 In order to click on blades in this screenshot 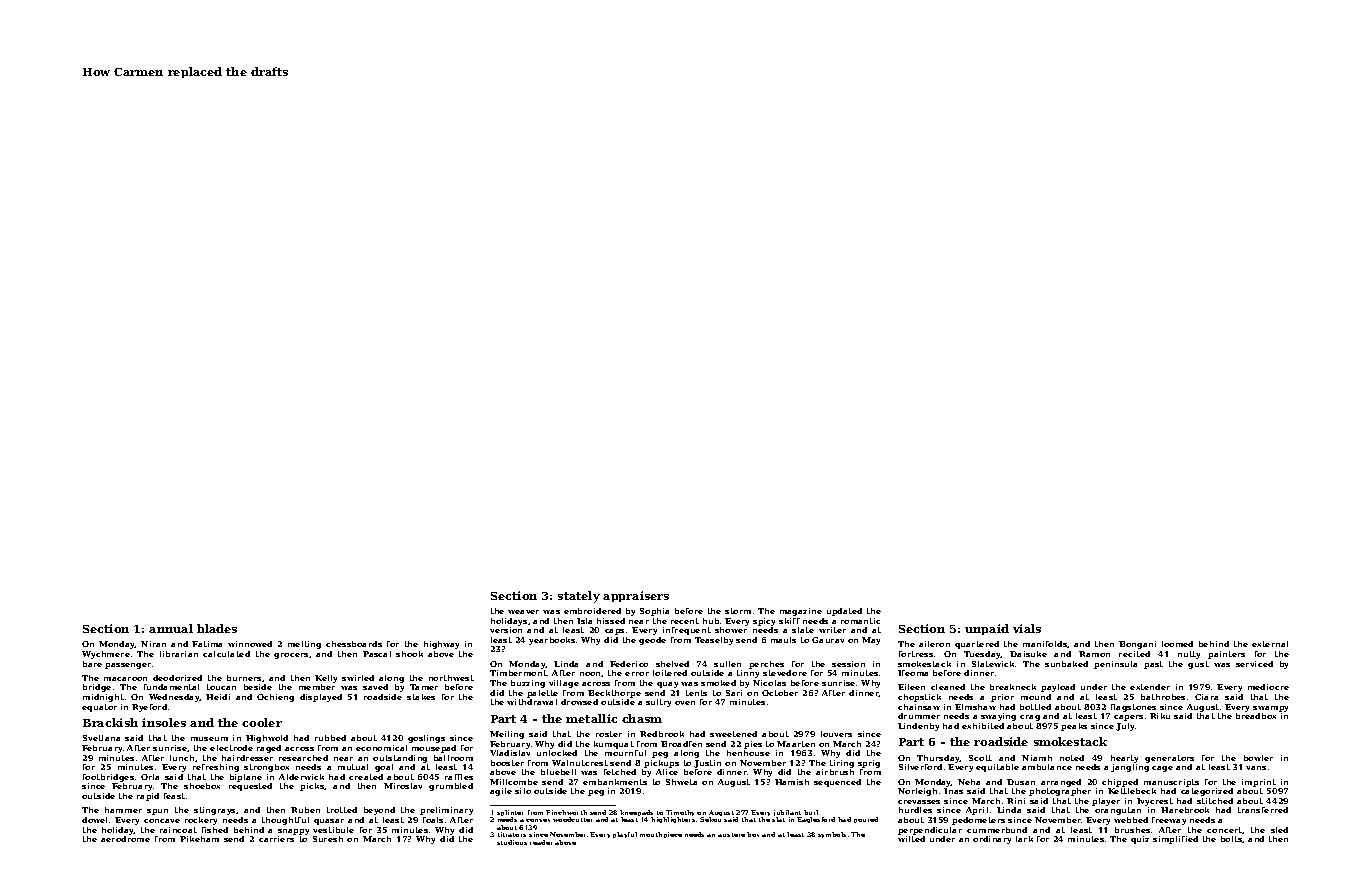, I will do `click(217, 628)`.
